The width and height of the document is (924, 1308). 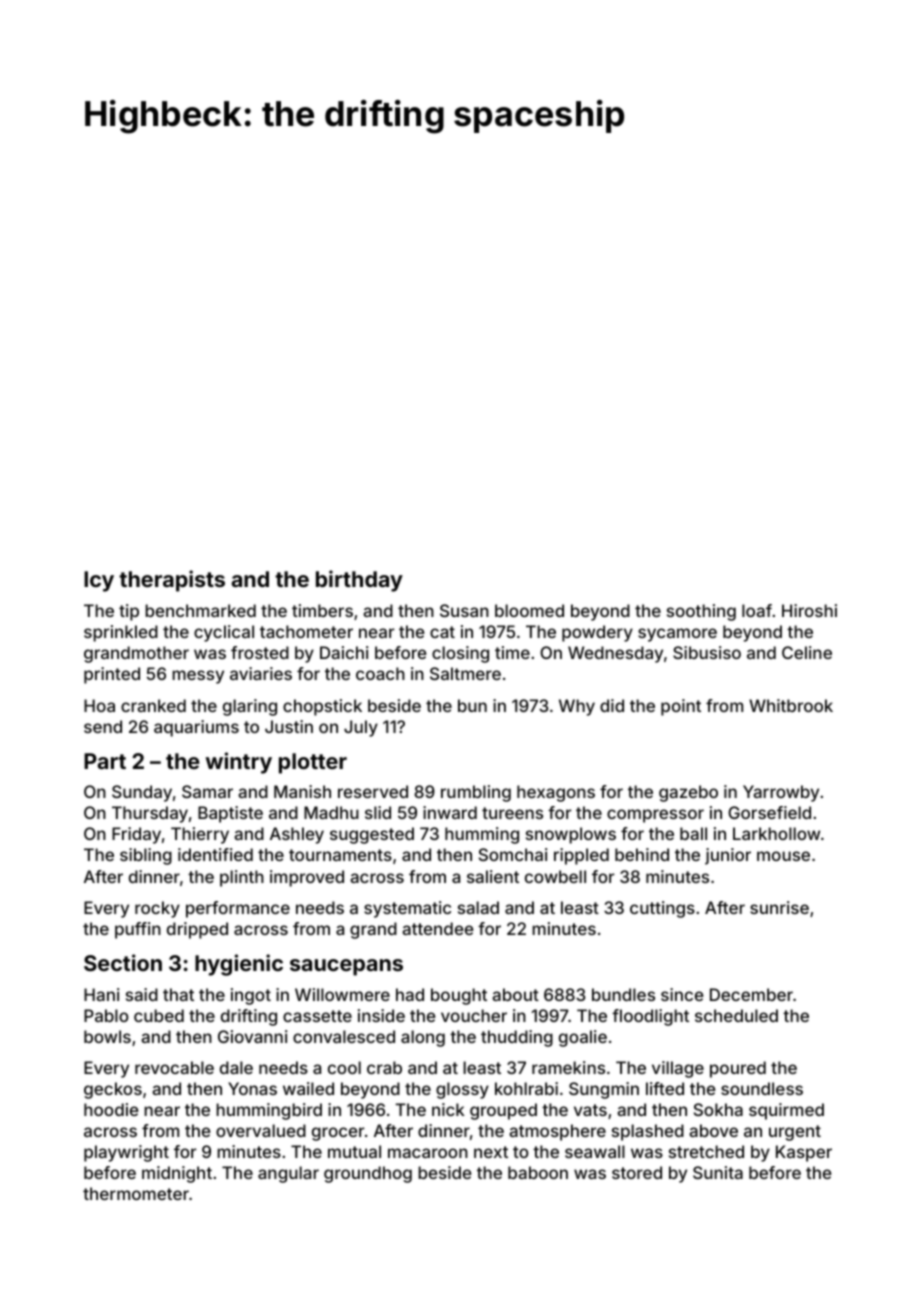 I want to click on angular, so click(x=288, y=1174).
